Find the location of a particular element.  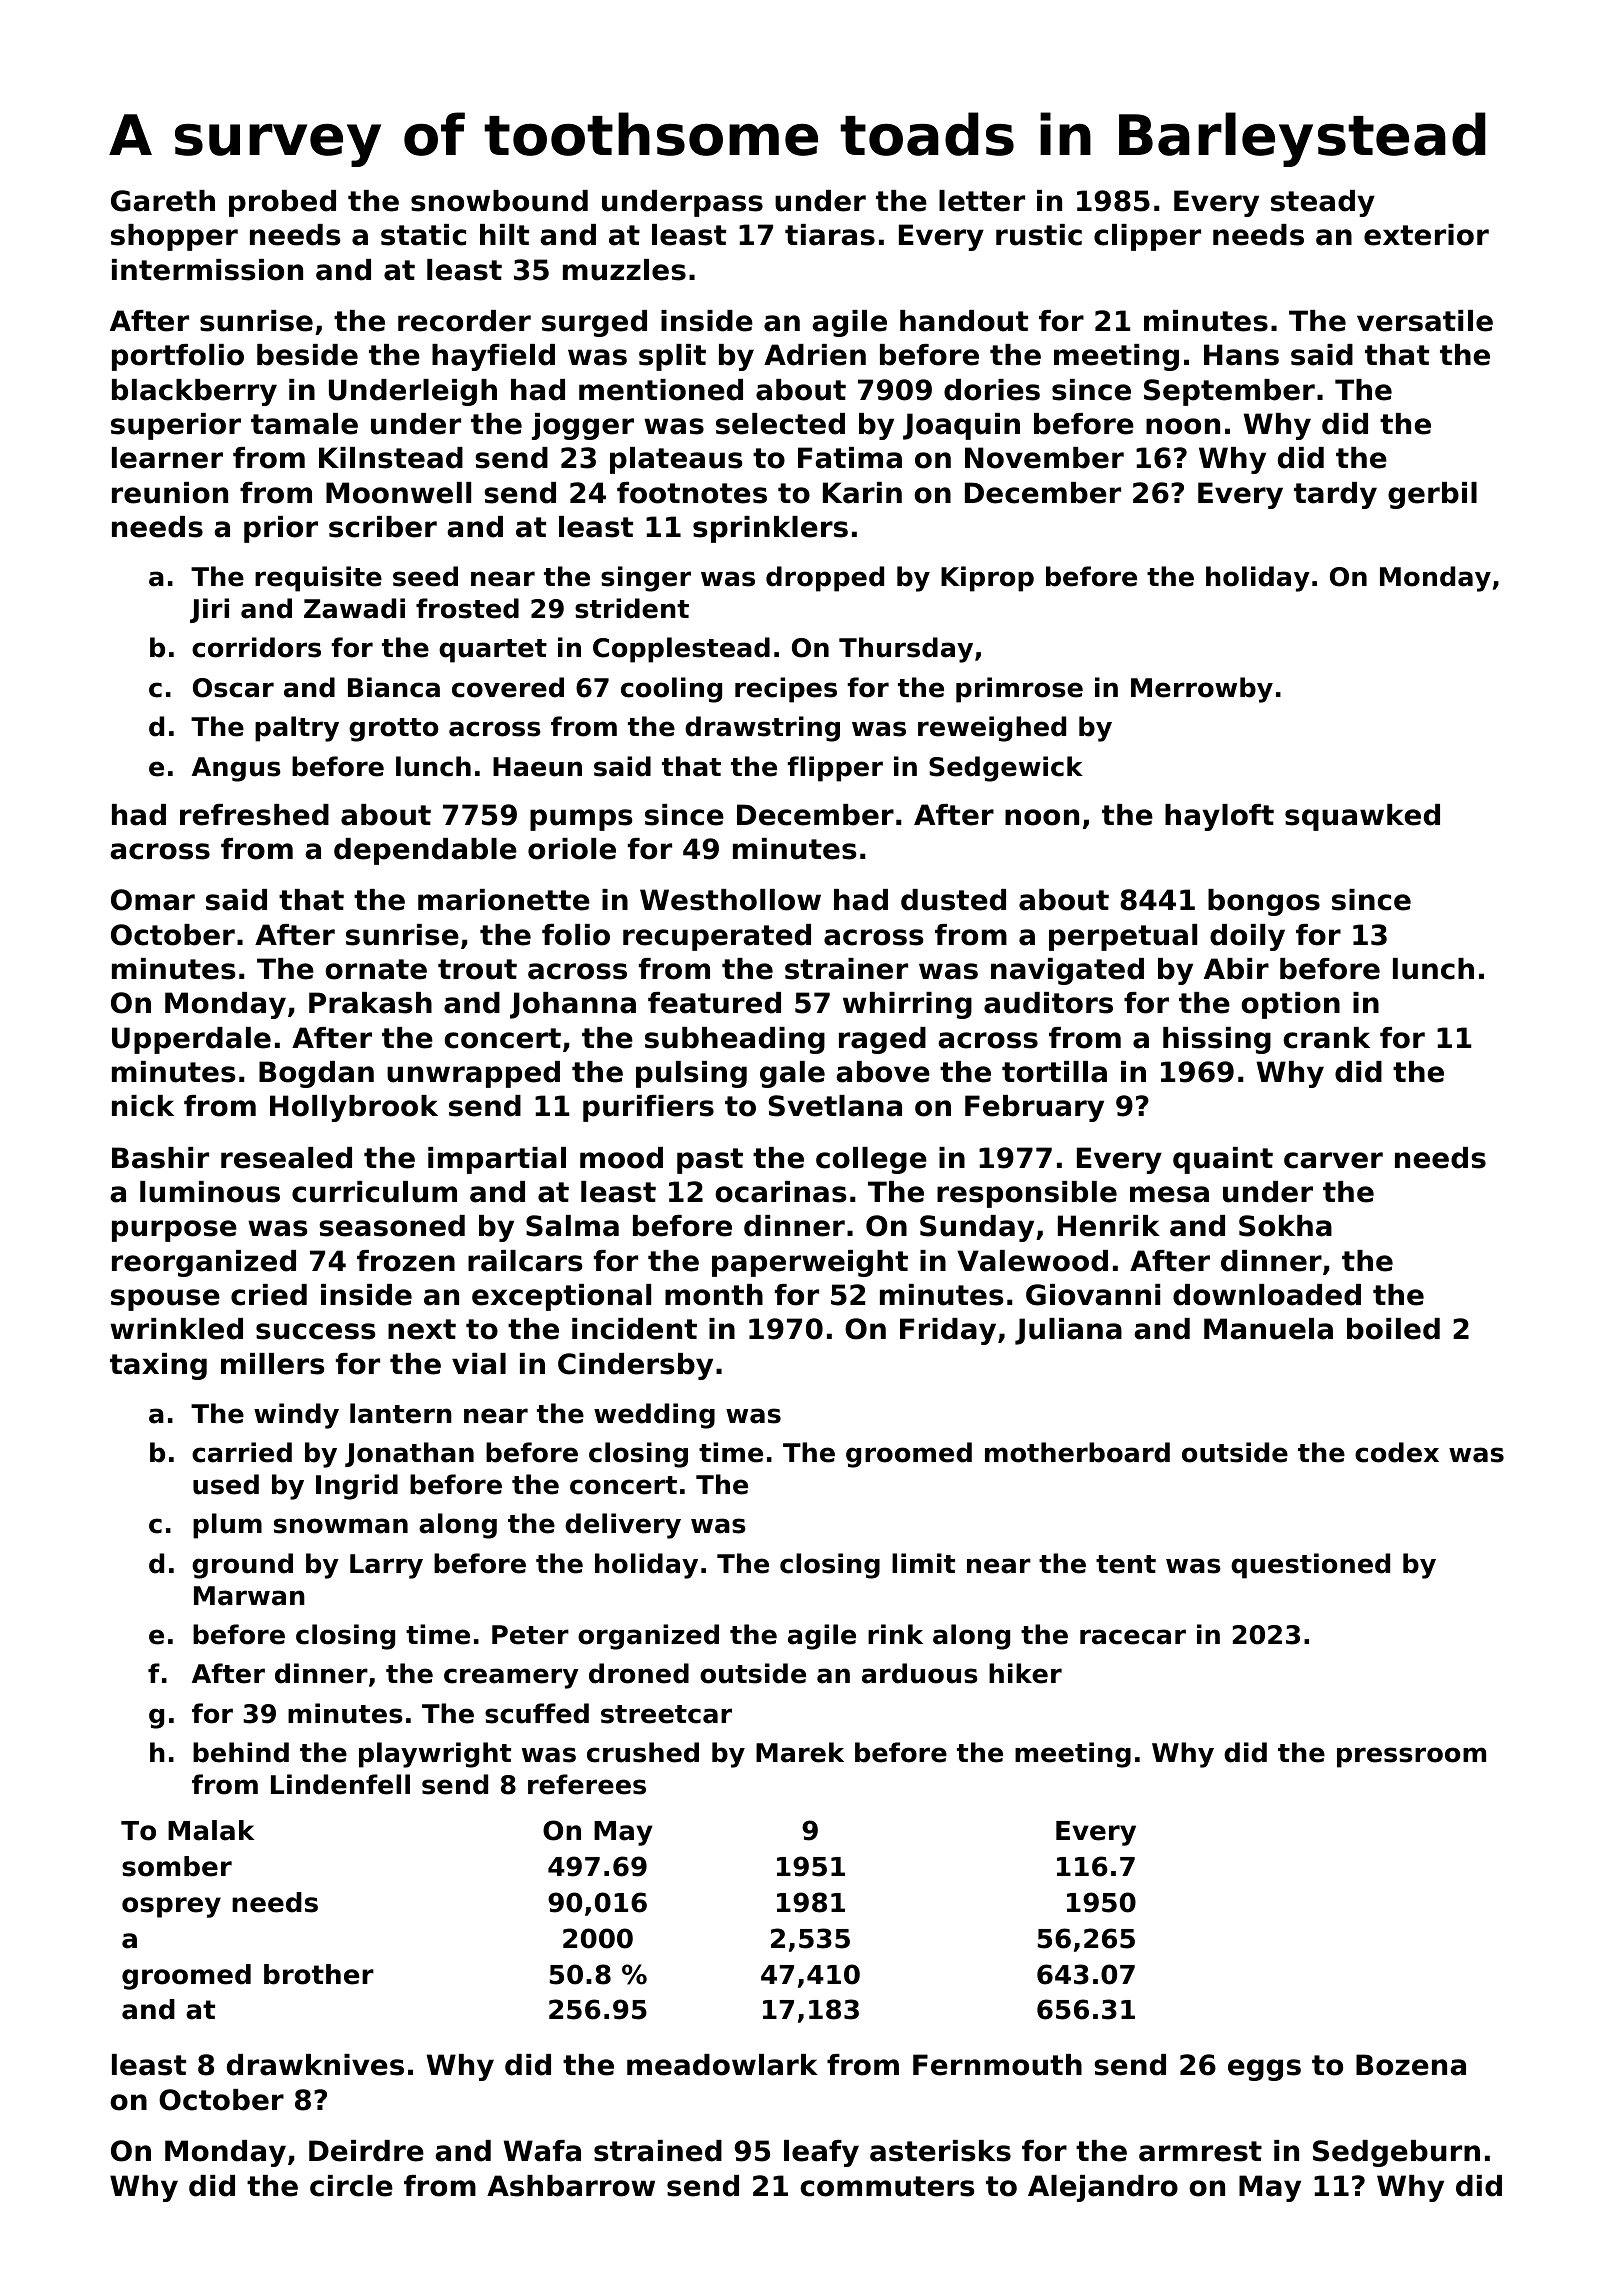

Sedgeburn is located at coordinates (1396, 2153).
